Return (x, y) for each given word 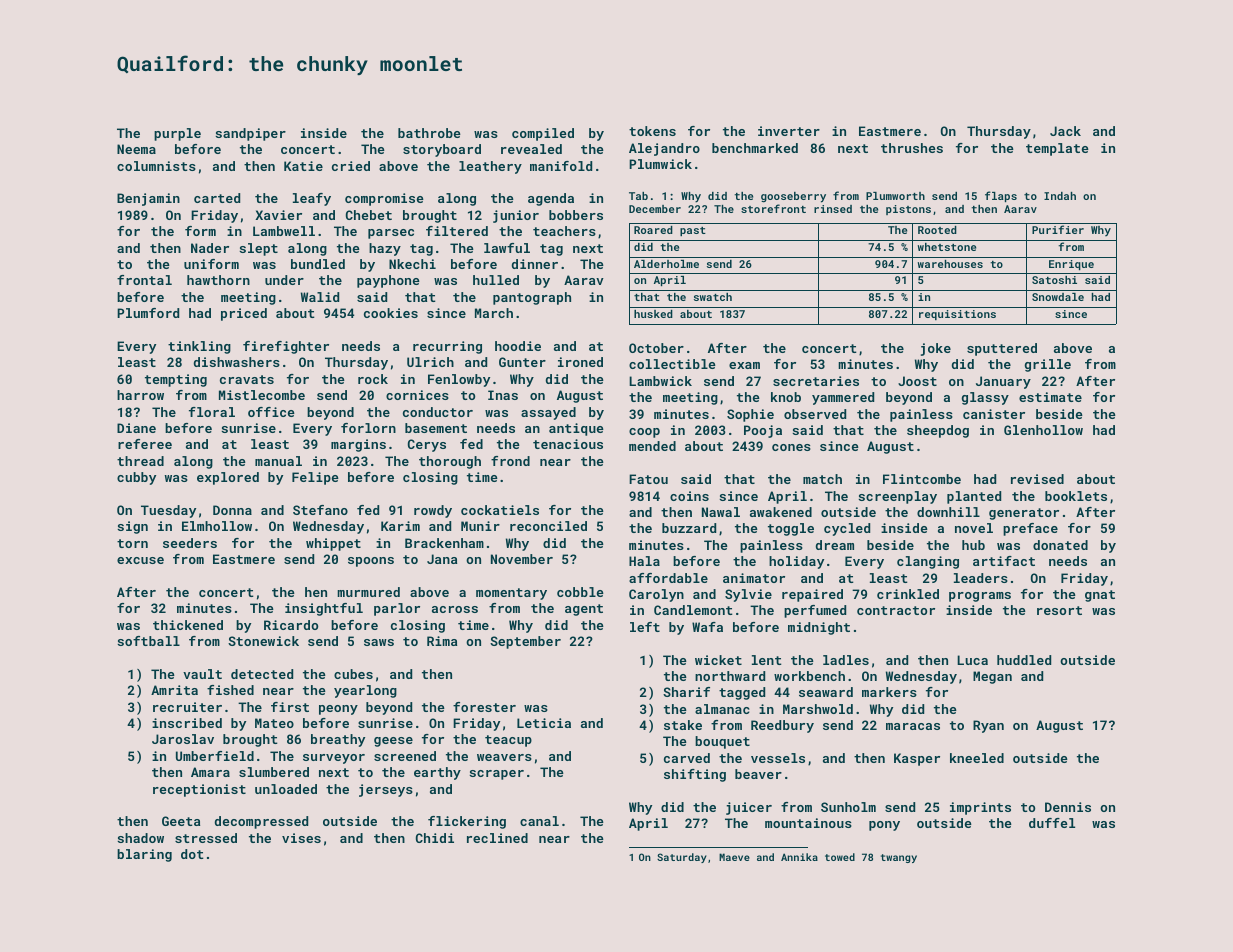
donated (1060, 545)
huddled (1024, 660)
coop (644, 433)
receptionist (199, 790)
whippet (333, 544)
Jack (1065, 131)
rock (373, 379)
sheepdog (938, 431)
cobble (580, 592)
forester (484, 707)
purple (177, 134)
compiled (543, 134)
